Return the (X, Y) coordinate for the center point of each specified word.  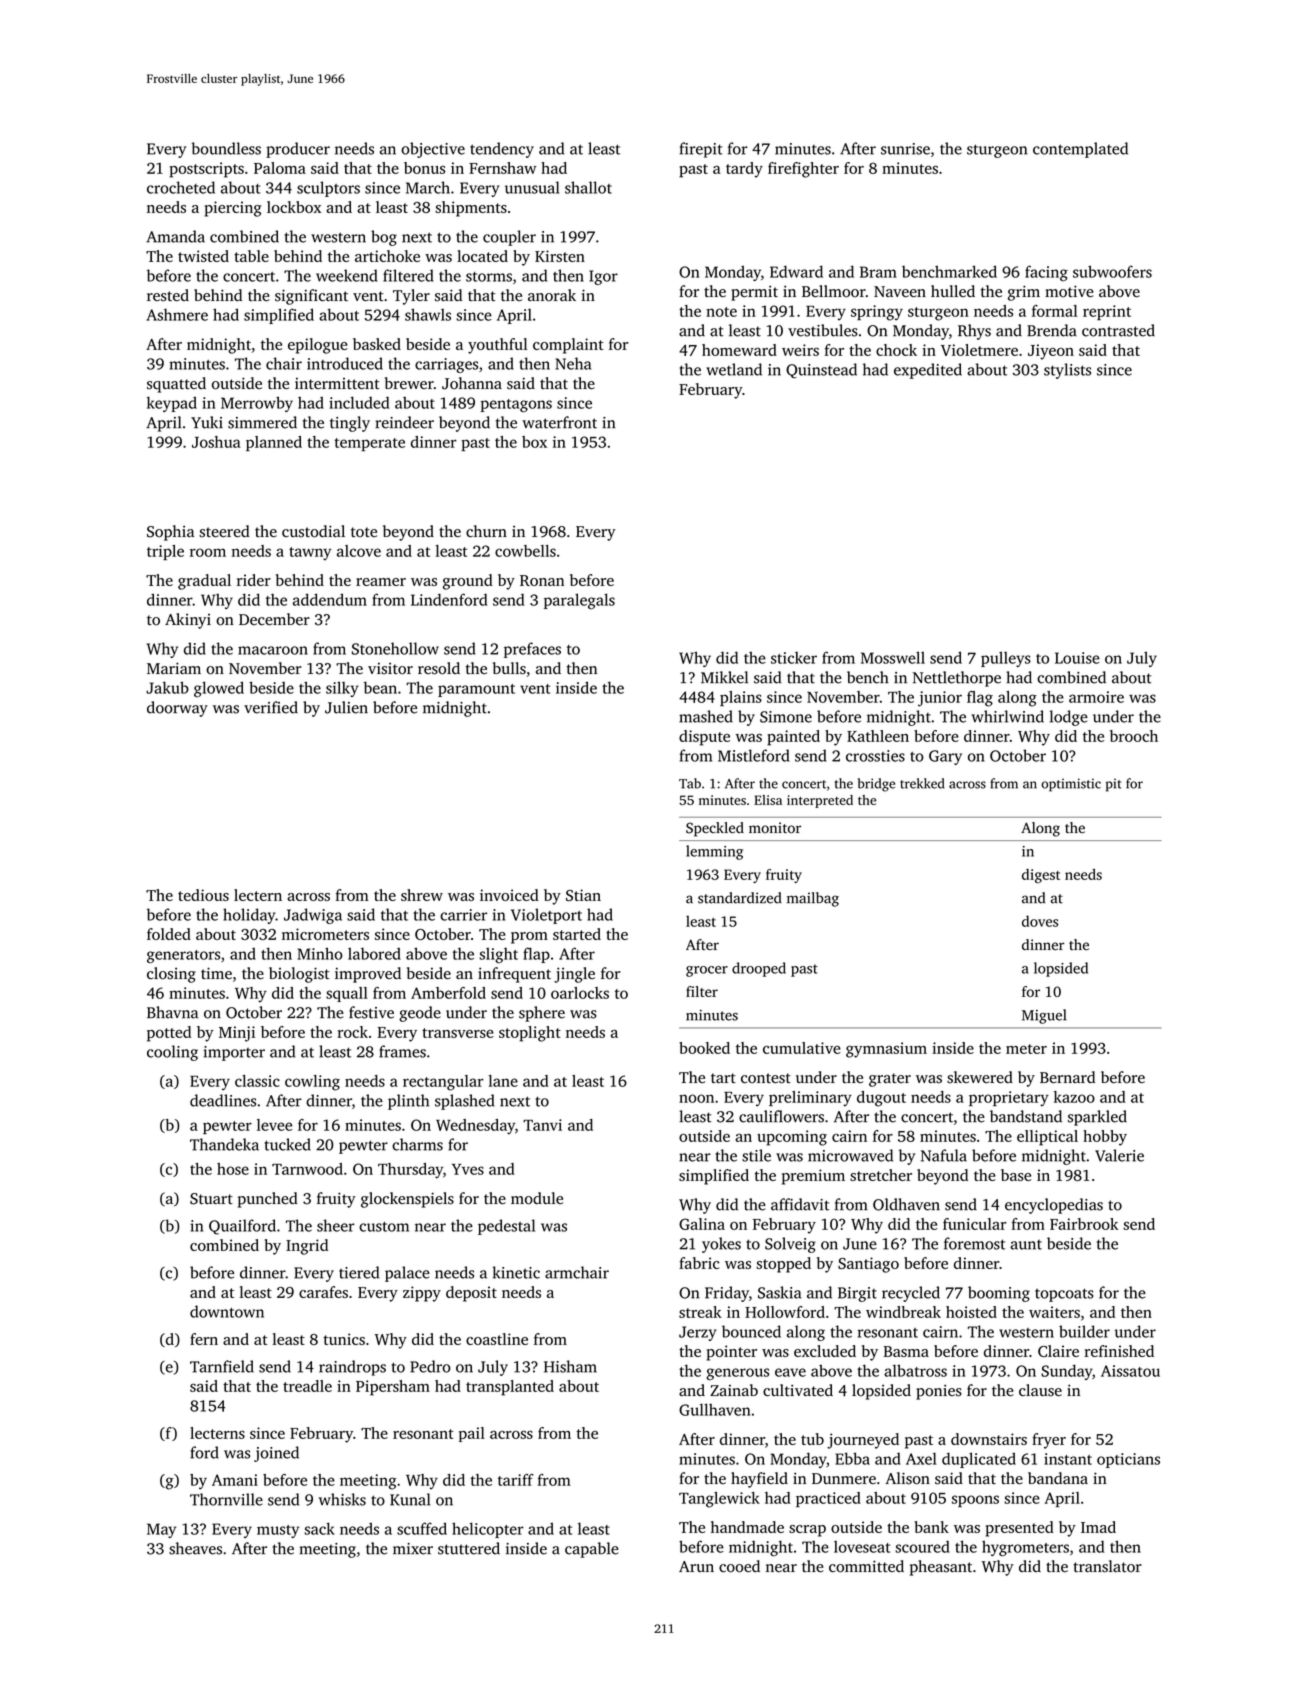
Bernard (1067, 1077)
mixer (413, 1549)
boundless (226, 148)
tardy (744, 170)
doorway (177, 709)
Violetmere (979, 350)
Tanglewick (719, 1500)
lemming (714, 852)
